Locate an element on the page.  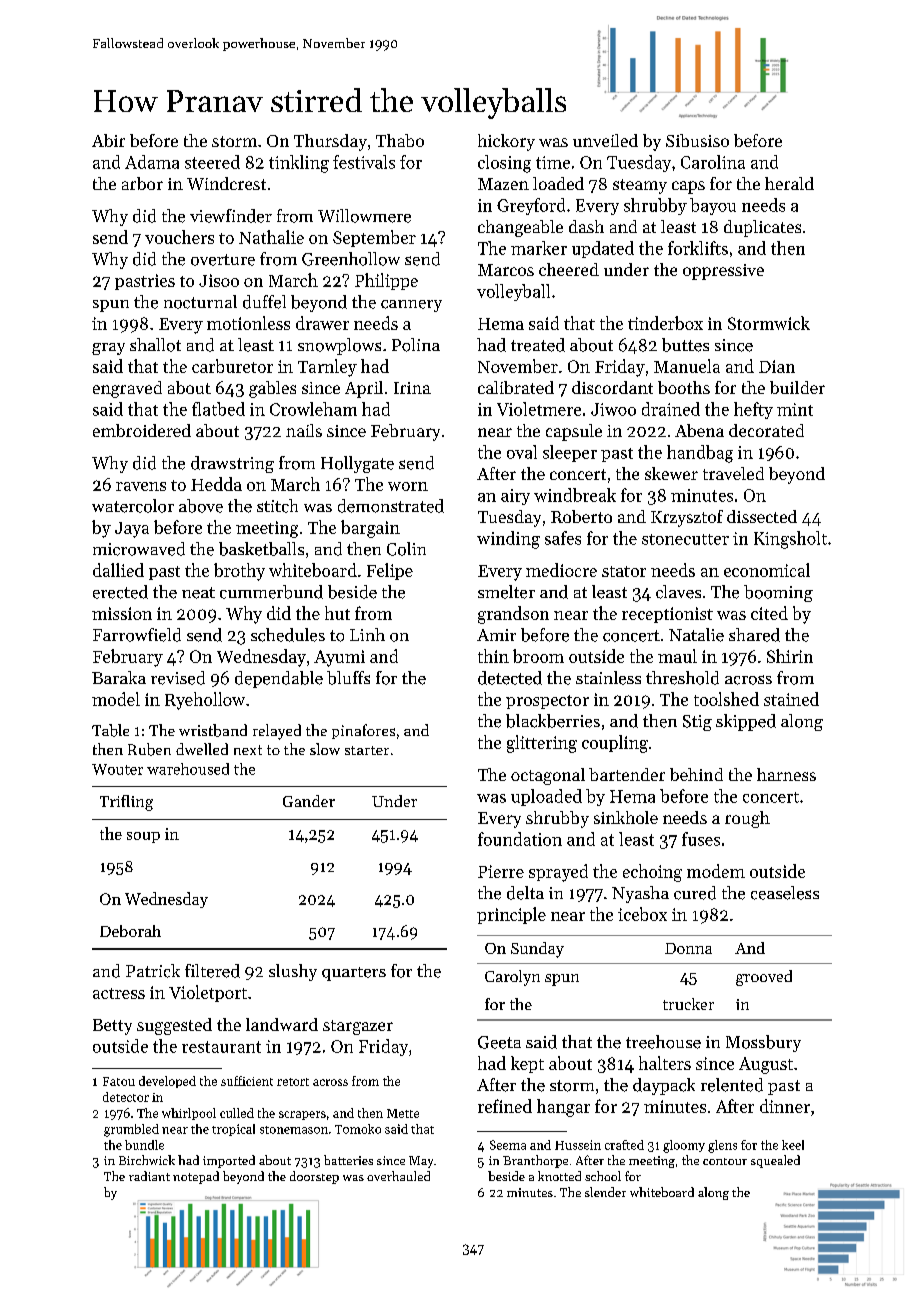
shallot is located at coordinates (155, 345).
